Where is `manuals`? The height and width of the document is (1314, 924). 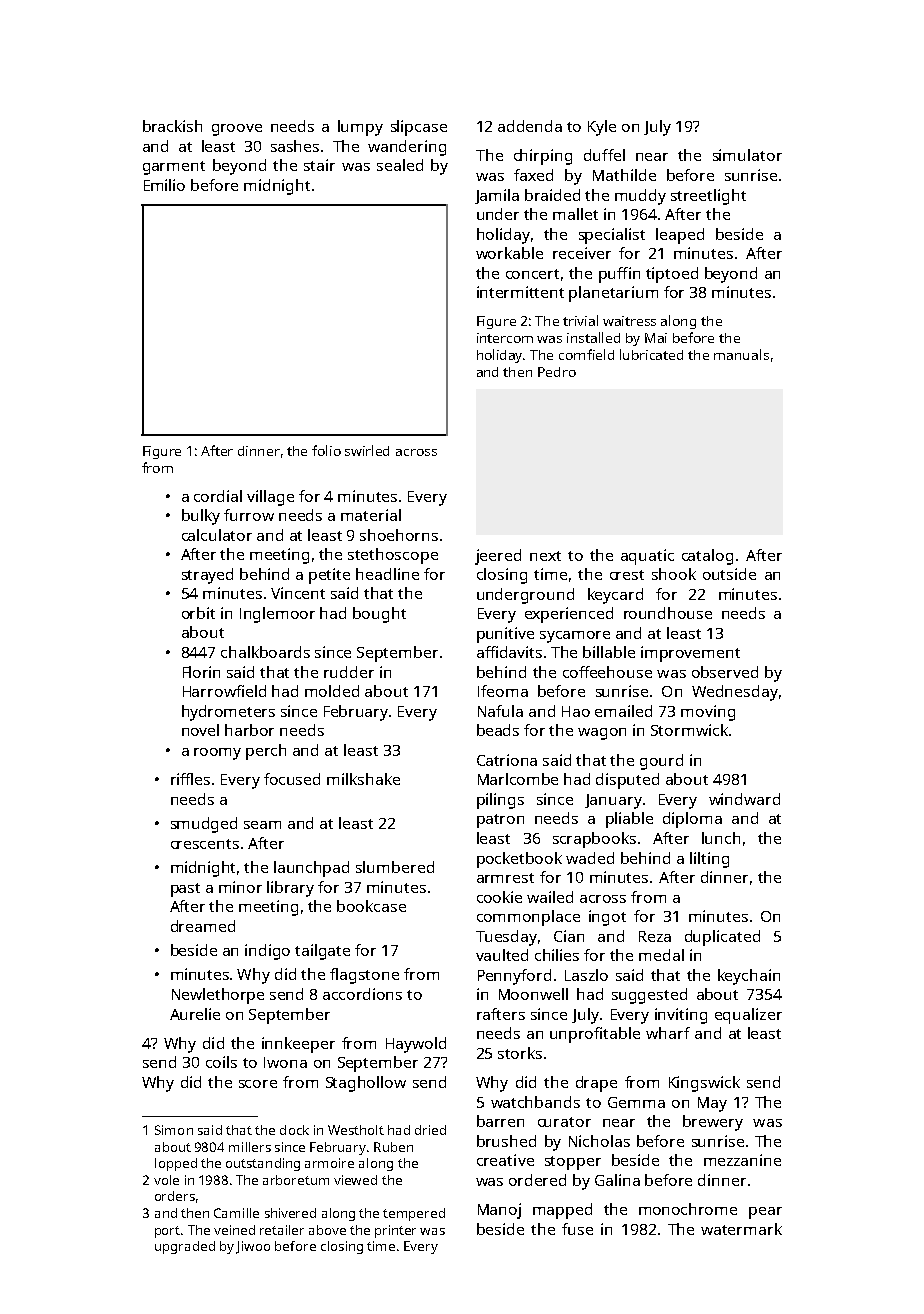 manuals is located at coordinates (741, 354).
